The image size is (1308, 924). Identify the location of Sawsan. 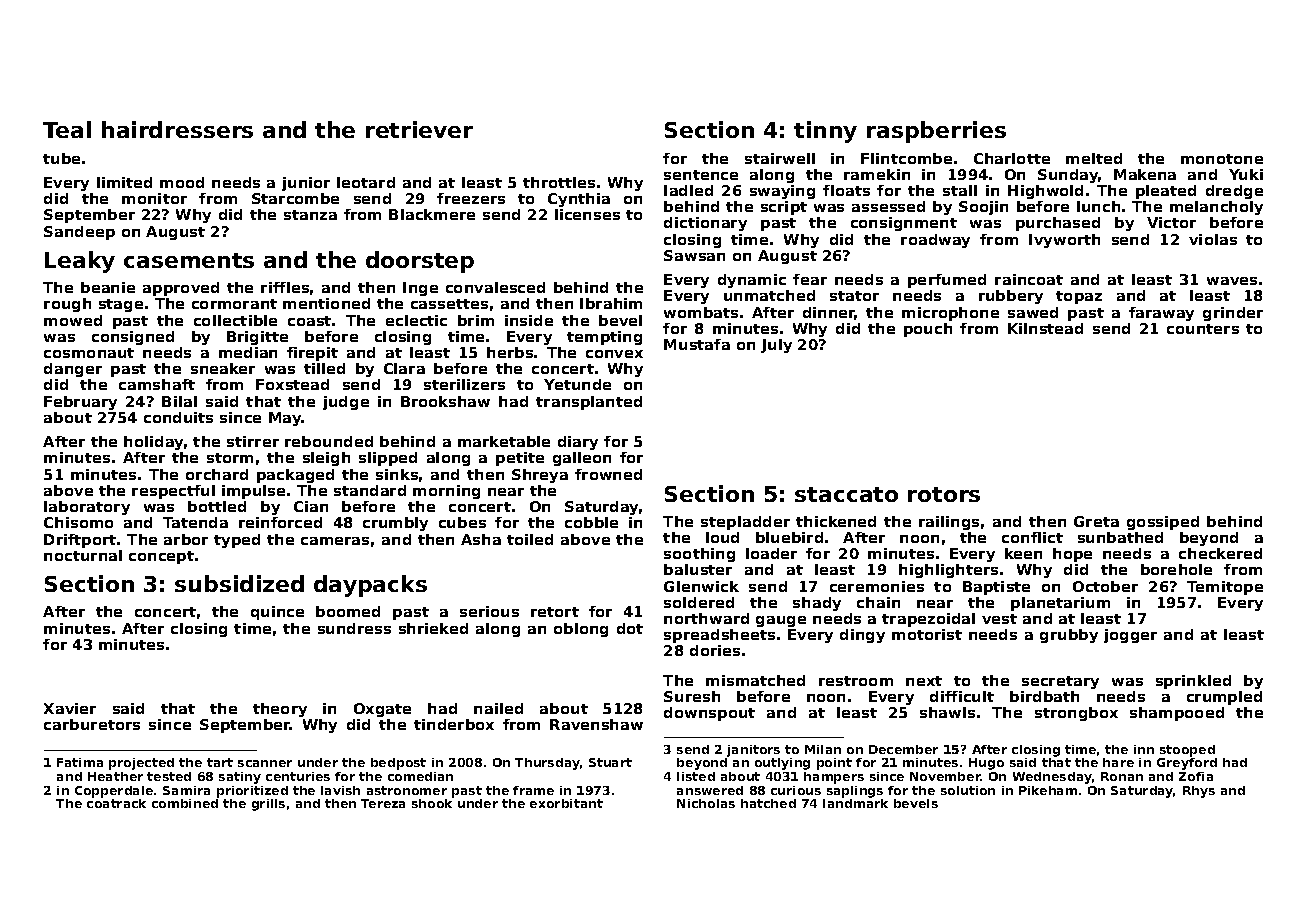
(694, 255).
